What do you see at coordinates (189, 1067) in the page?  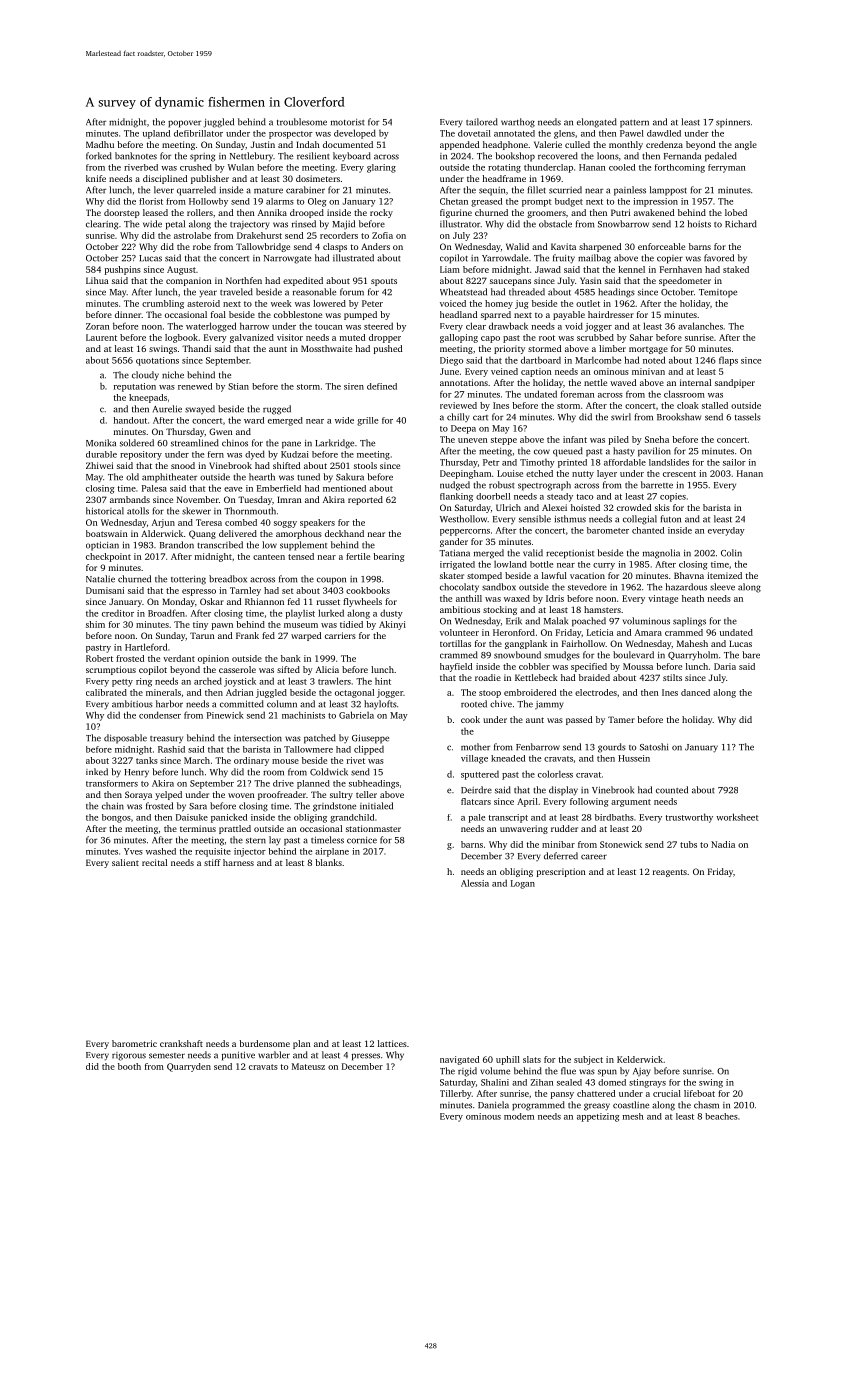 I see `Quarryden` at bounding box center [189, 1067].
